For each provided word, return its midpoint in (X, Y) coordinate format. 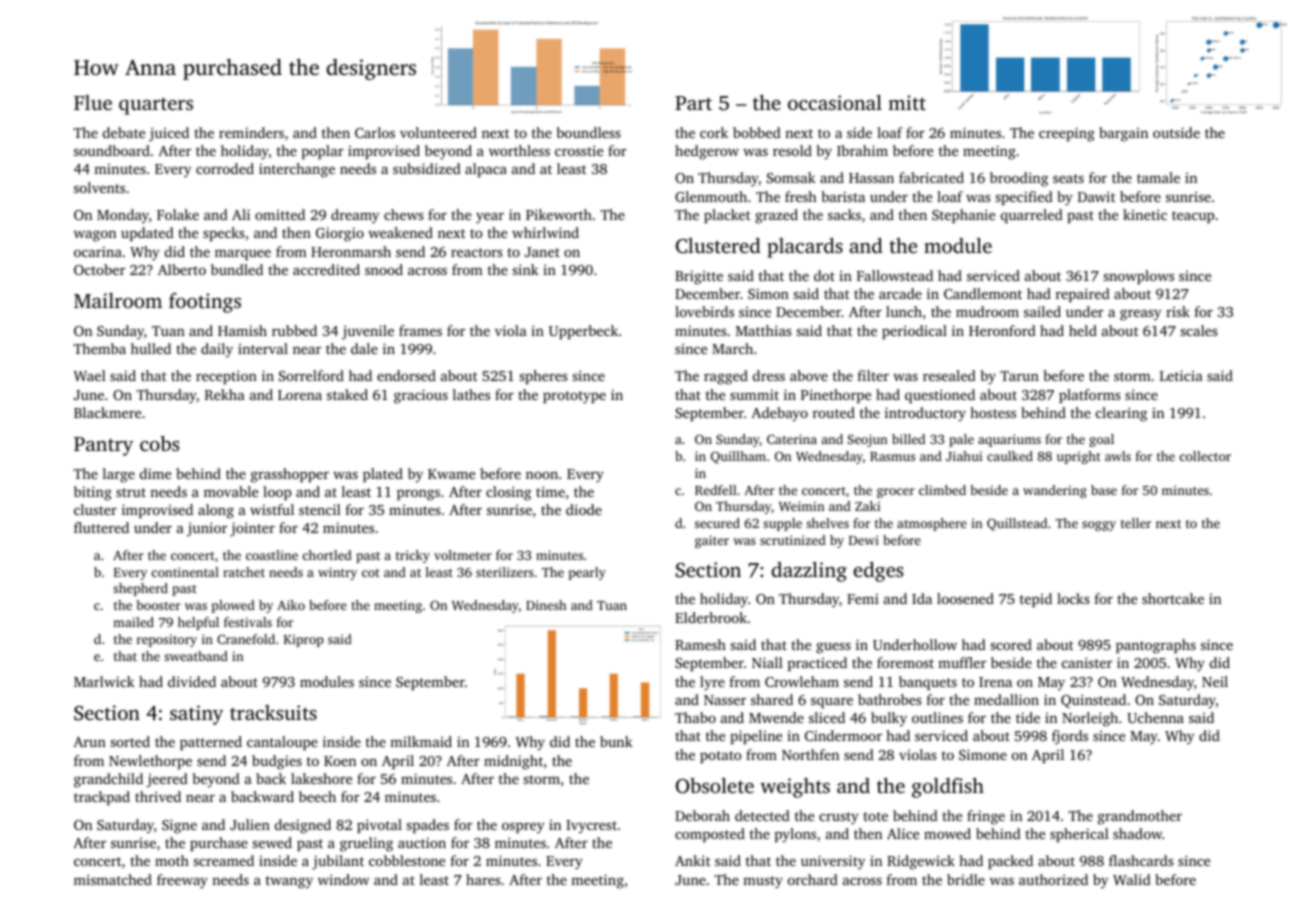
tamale (1158, 177)
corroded (225, 168)
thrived (158, 796)
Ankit (692, 860)
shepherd (140, 589)
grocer (896, 493)
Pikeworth (559, 214)
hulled (151, 348)
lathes (471, 394)
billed (908, 439)
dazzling (809, 572)
